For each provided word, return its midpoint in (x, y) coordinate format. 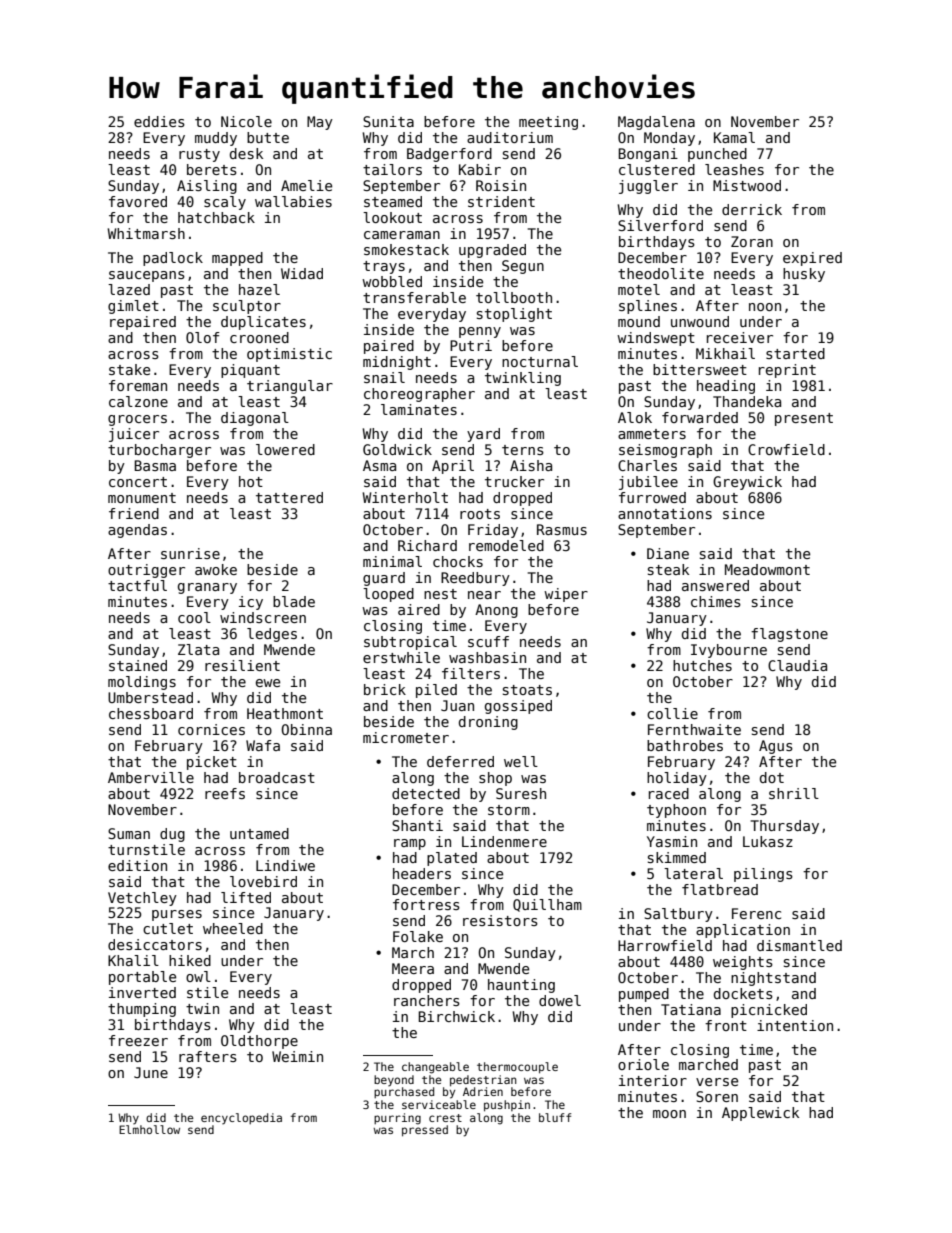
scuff (488, 641)
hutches (702, 665)
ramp (410, 844)
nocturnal (540, 361)
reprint (787, 371)
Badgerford (449, 155)
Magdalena (656, 123)
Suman (129, 833)
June (151, 1072)
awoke (216, 569)
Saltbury (678, 915)
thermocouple (517, 1068)
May (320, 123)
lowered (285, 449)
